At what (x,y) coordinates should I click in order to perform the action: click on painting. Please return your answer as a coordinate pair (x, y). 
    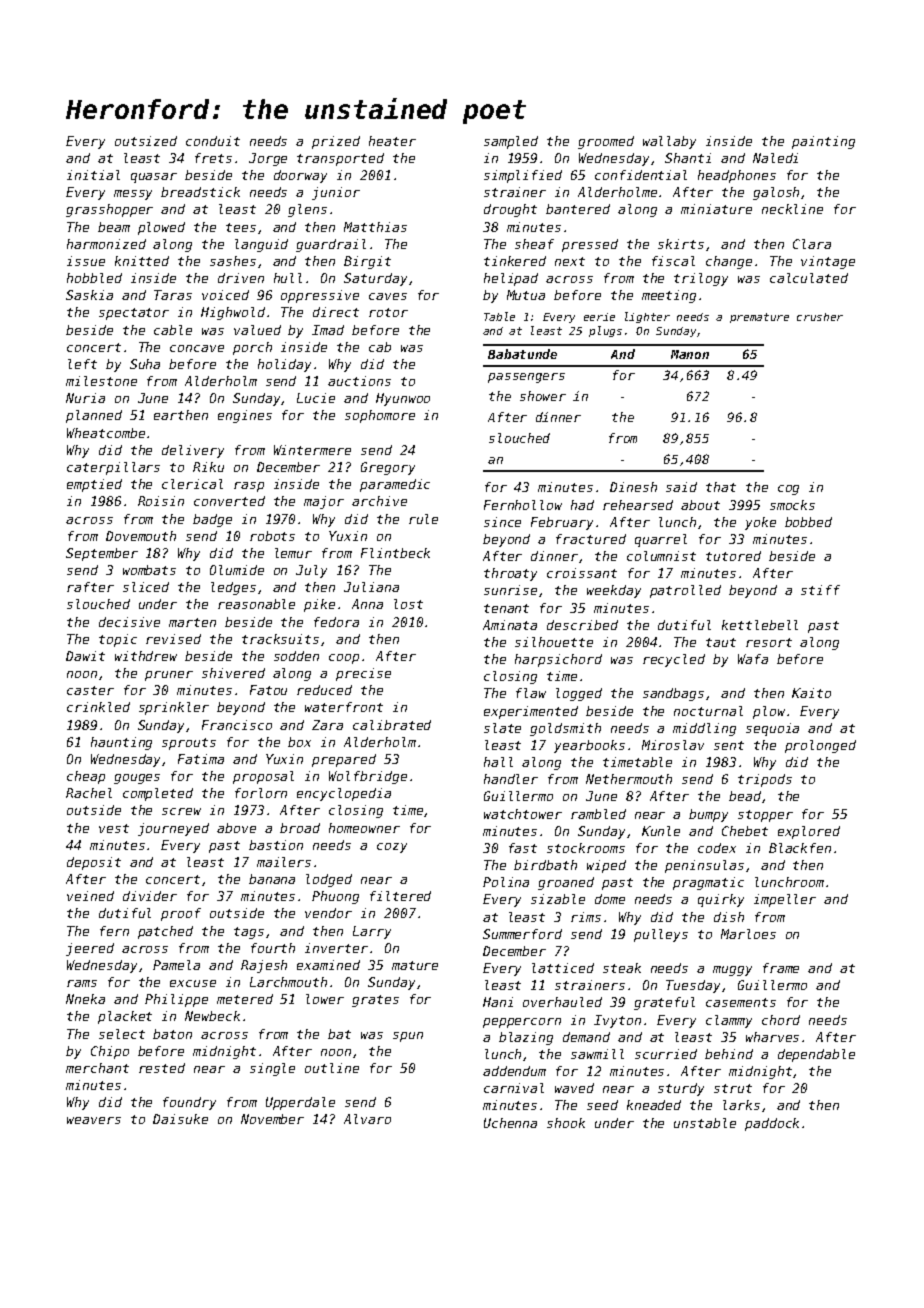
    Looking at the image, I should click on (823, 142).
